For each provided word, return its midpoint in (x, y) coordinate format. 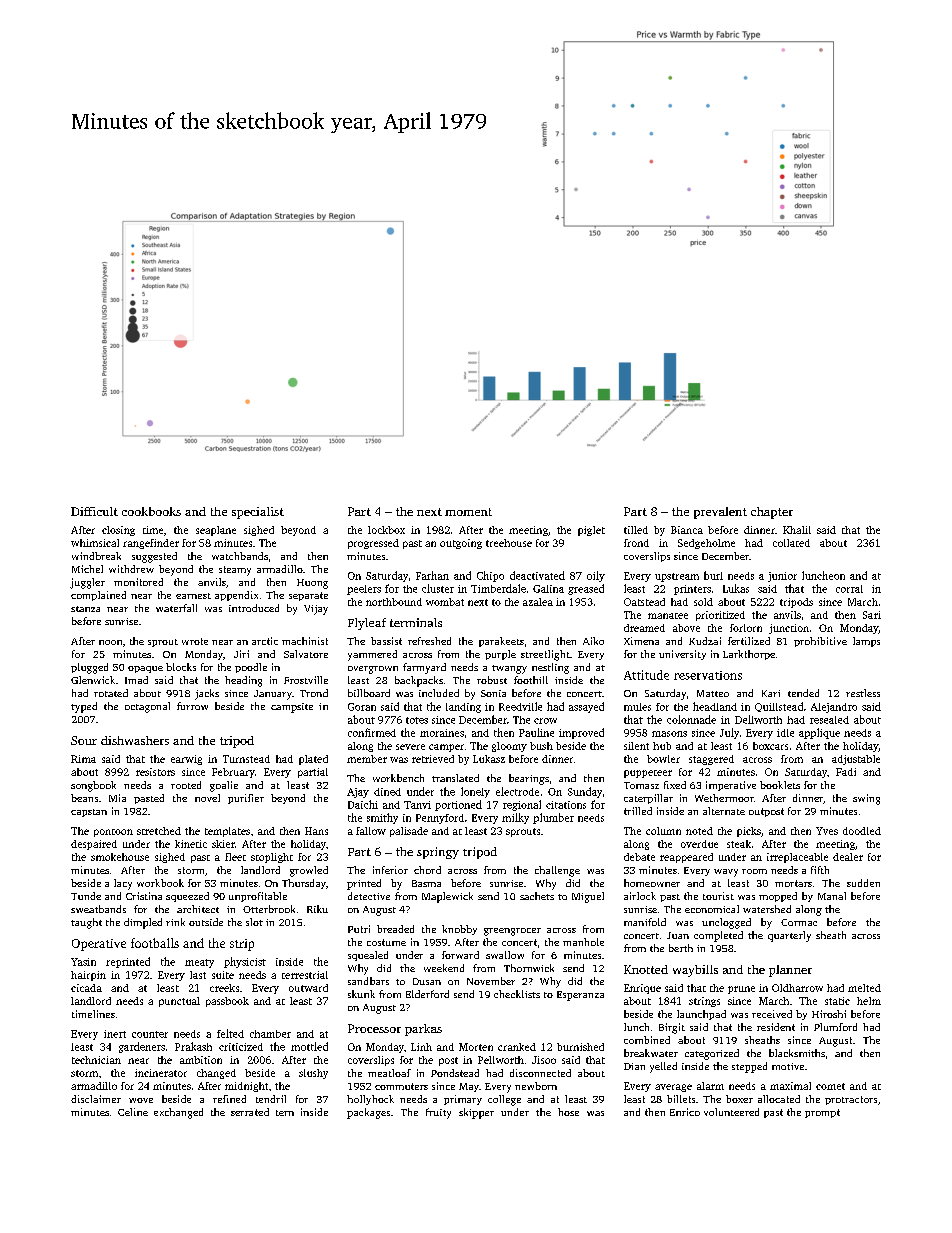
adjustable (856, 760)
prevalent (720, 513)
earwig (186, 760)
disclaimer (96, 1099)
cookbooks (151, 511)
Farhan (432, 575)
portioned (458, 805)
